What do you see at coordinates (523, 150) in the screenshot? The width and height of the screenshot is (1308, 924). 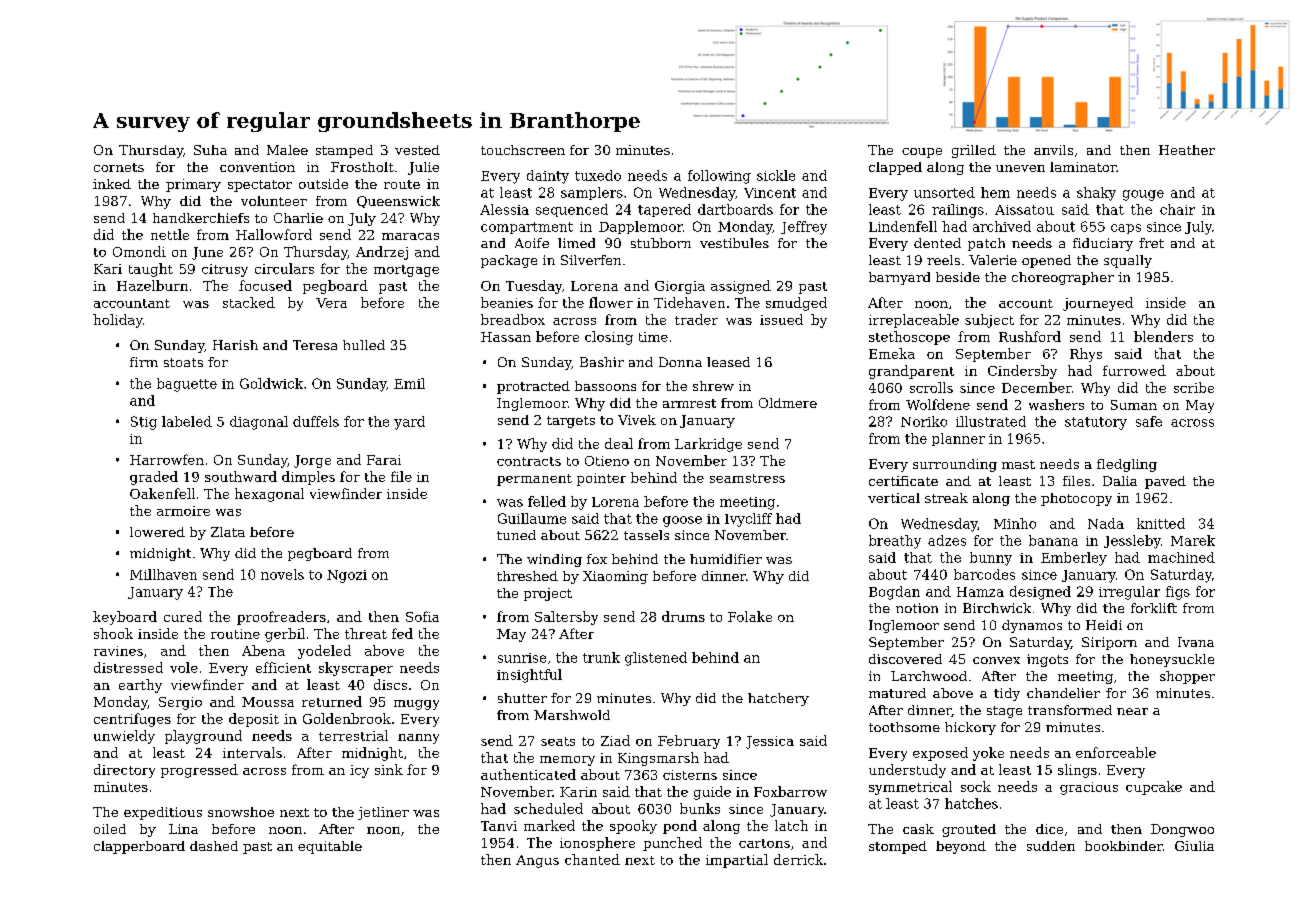 I see `touchscreen` at bounding box center [523, 150].
